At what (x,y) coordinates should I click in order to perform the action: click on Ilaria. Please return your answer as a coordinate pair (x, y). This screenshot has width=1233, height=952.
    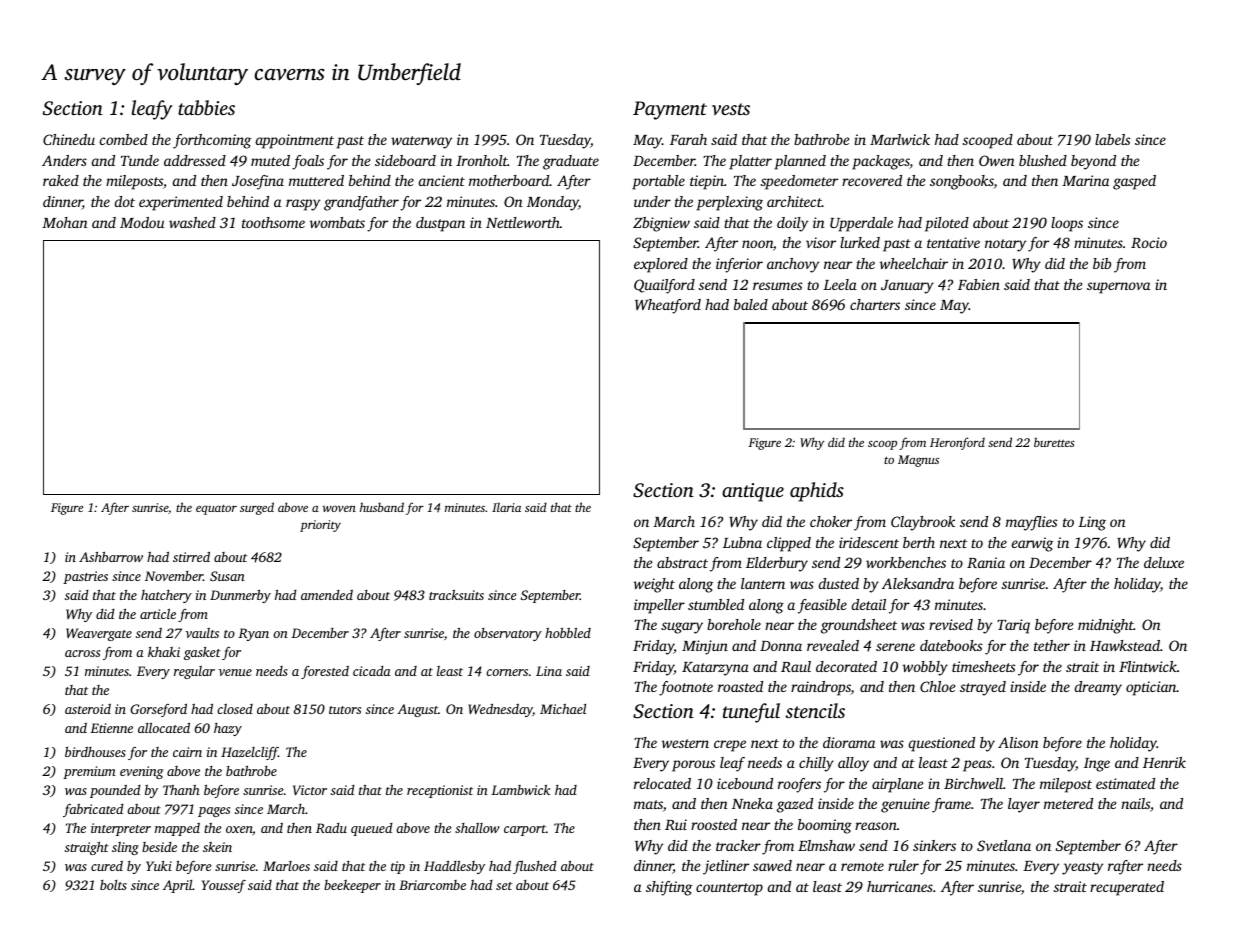
    Looking at the image, I should click on (506, 507).
